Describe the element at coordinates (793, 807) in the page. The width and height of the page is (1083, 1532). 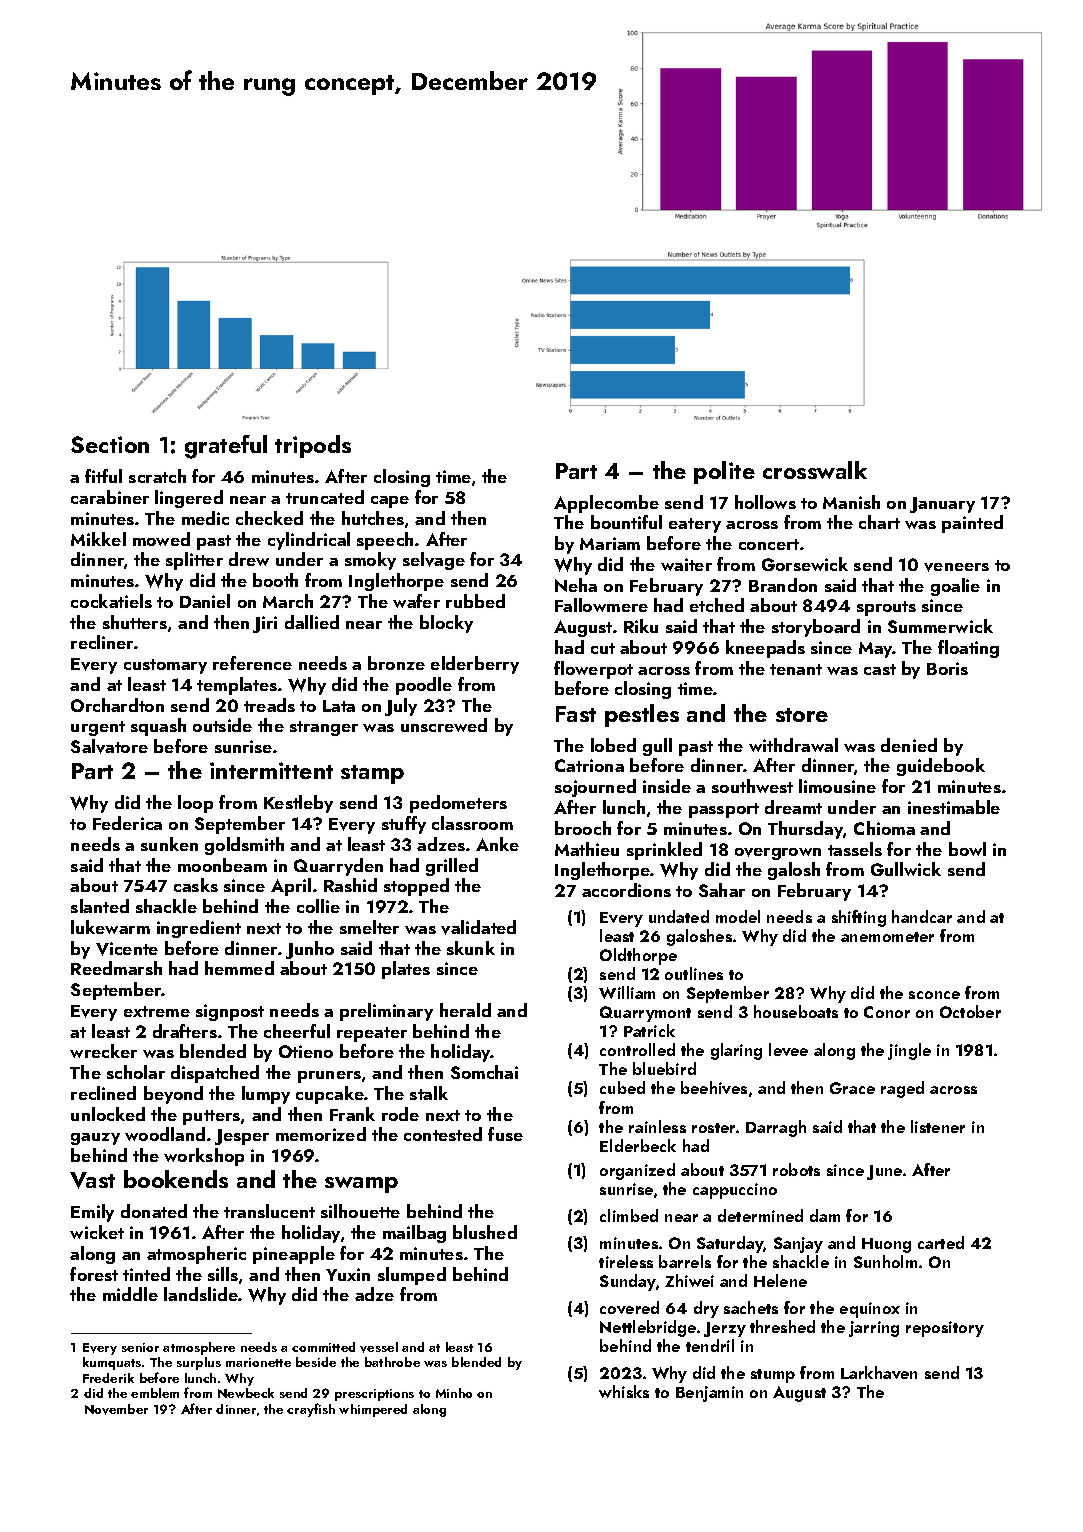
I see `dreamt` at that location.
